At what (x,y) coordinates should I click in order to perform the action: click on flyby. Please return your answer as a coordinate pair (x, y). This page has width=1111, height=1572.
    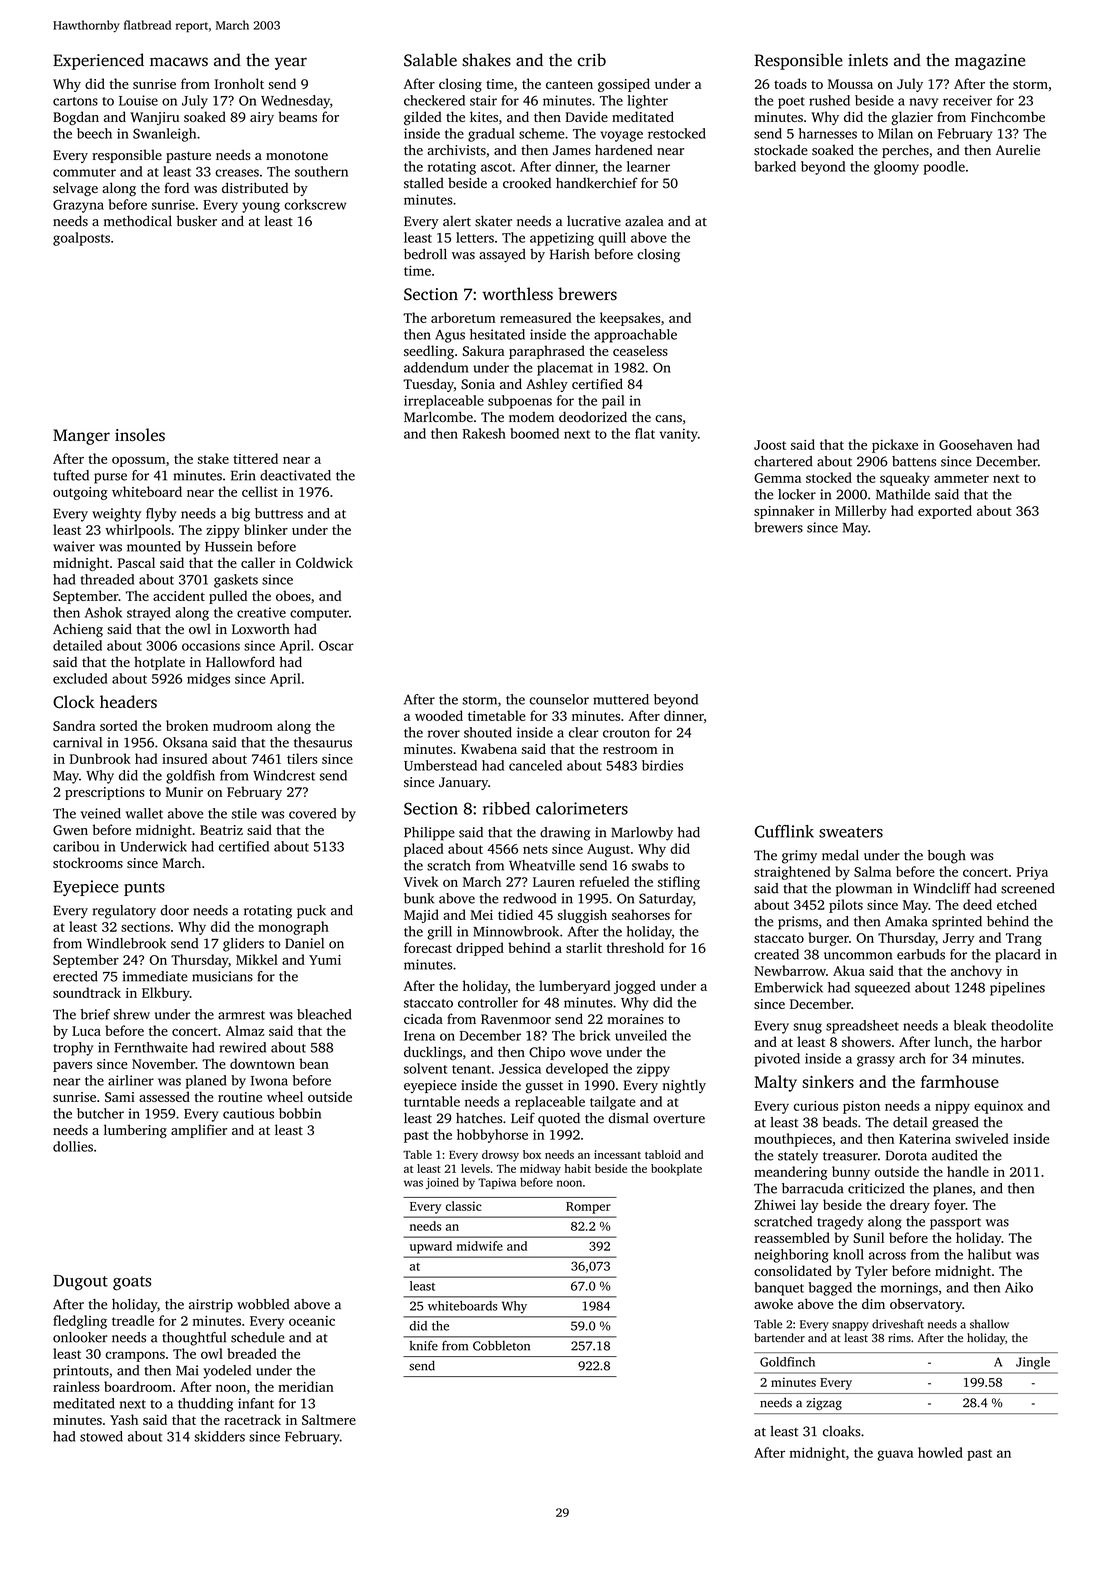
    Looking at the image, I should click on (161, 515).
